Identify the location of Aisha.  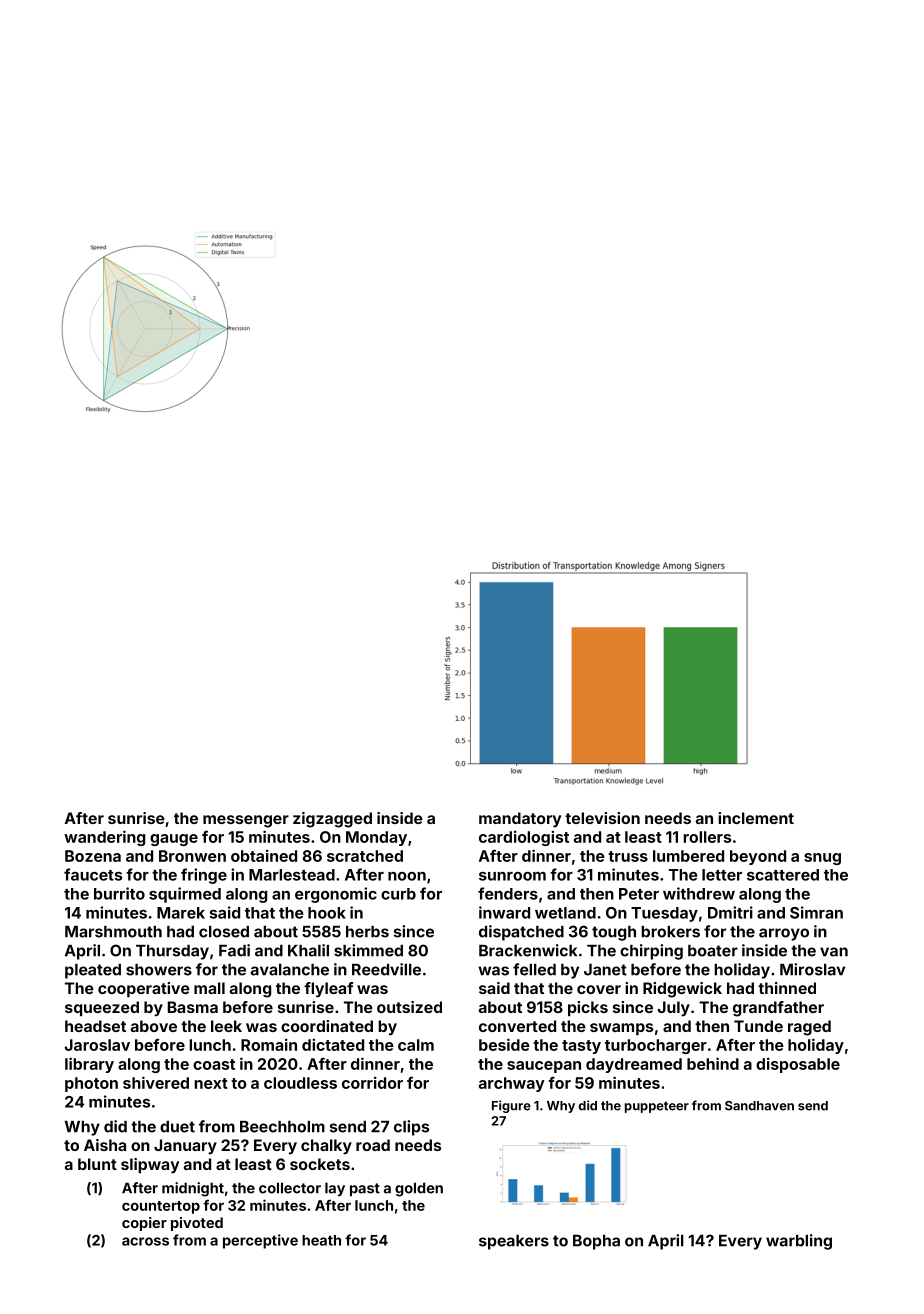
(105, 1145).
